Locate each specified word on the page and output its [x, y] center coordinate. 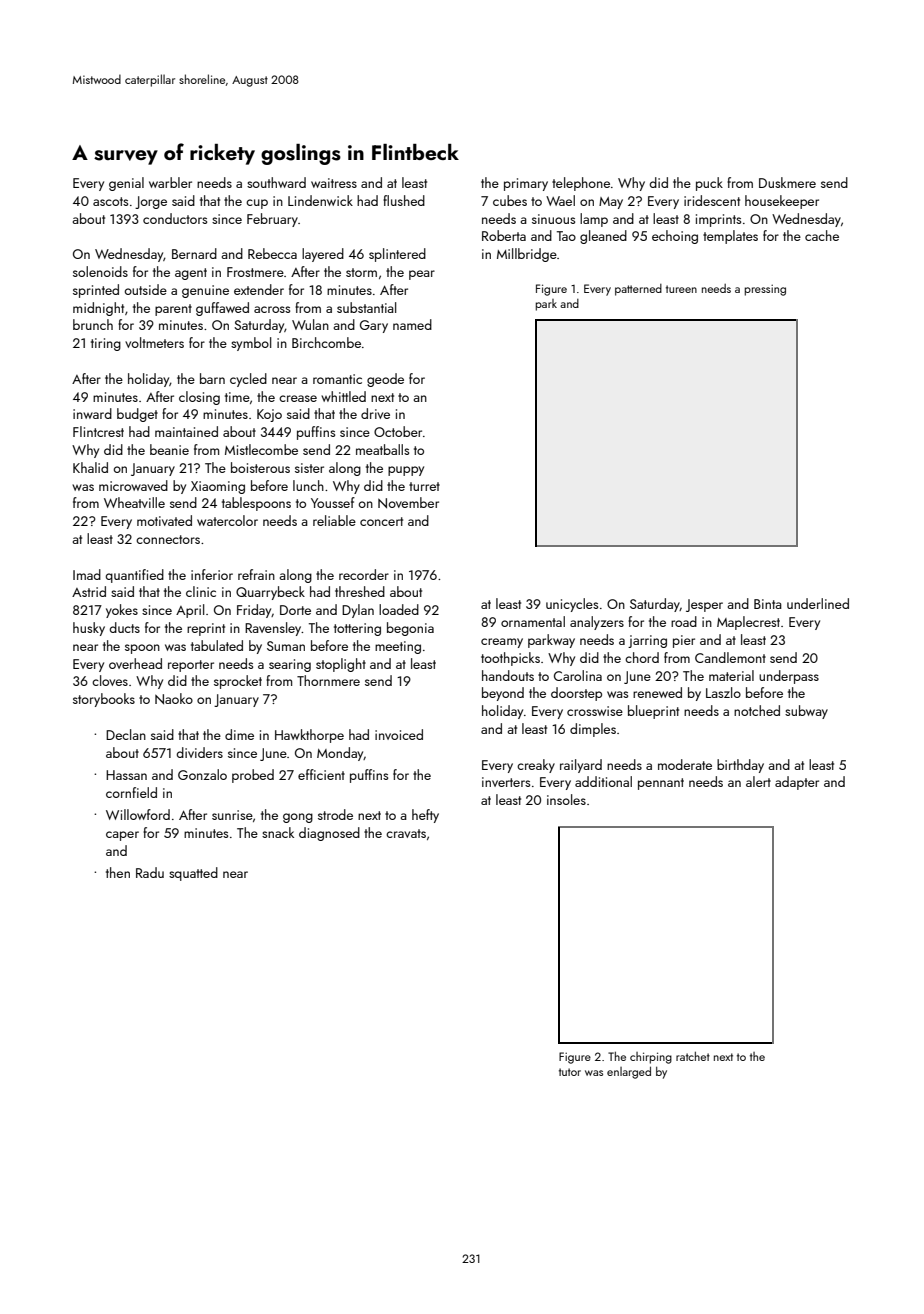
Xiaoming [218, 487]
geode [385, 380]
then [118, 872]
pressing [765, 290]
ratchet [693, 1056]
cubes [510, 200]
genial [126, 184]
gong [298, 818]
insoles [566, 799]
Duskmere [787, 182]
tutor [570, 1072]
